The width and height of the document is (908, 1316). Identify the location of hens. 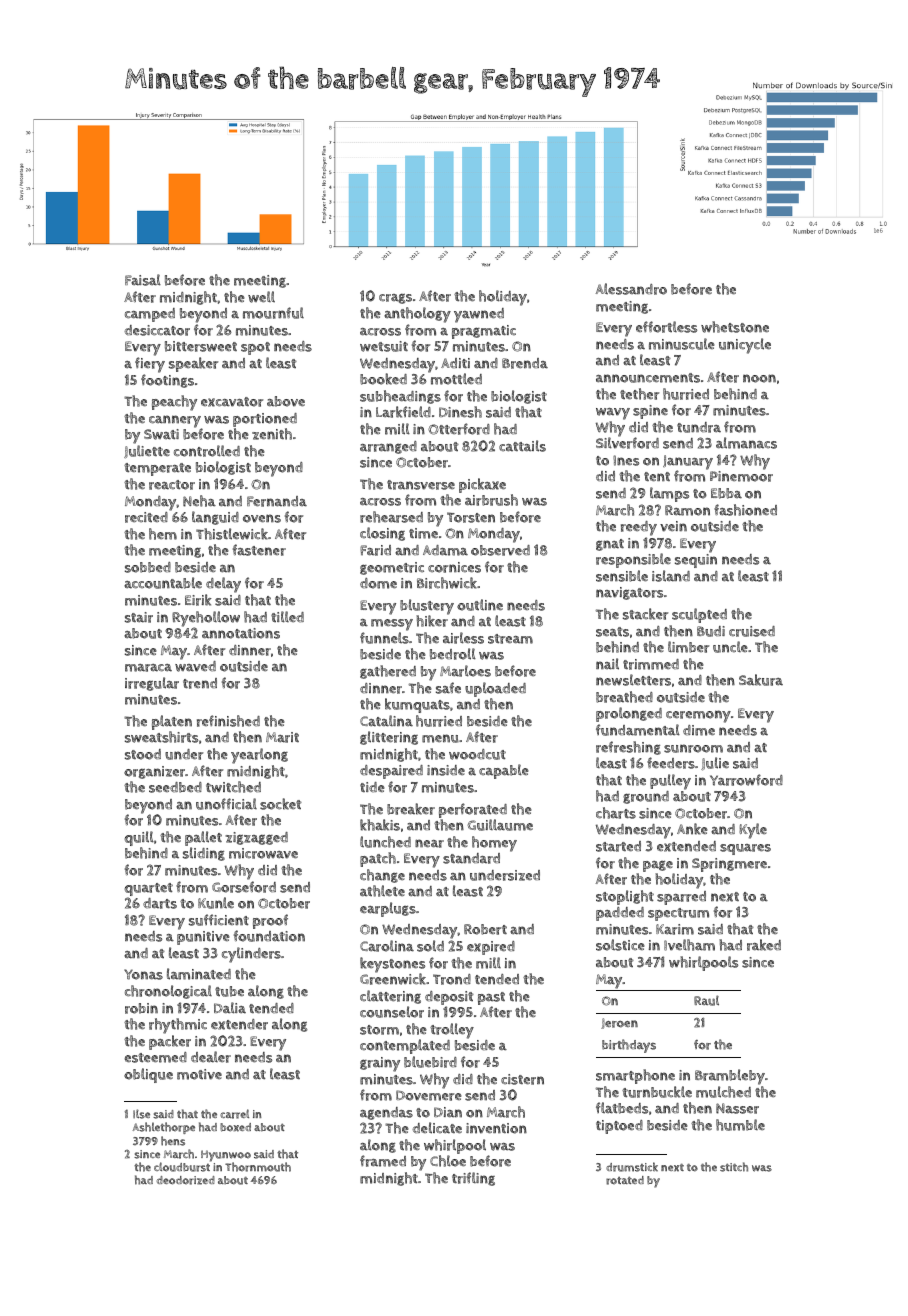
(173, 1141).
